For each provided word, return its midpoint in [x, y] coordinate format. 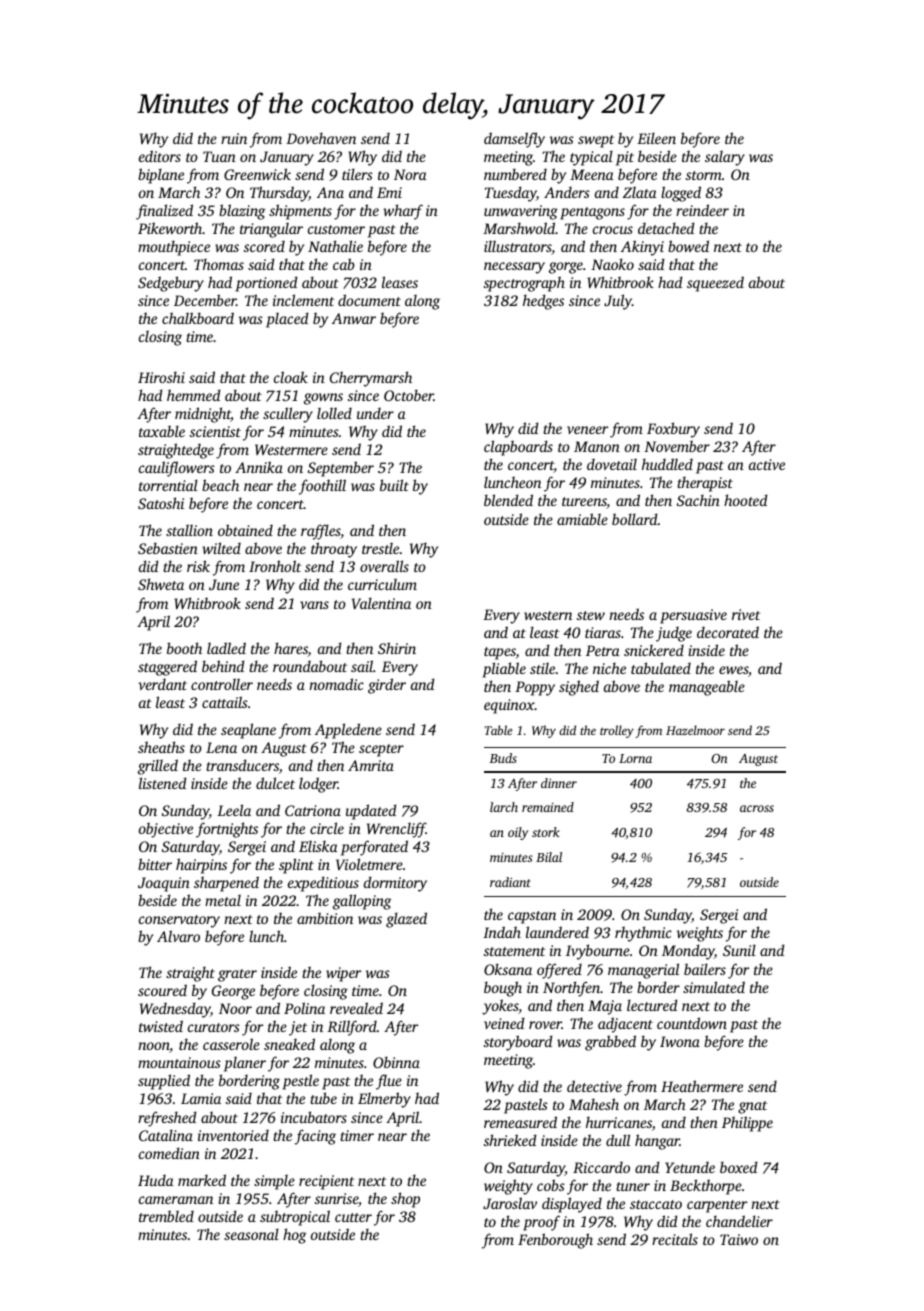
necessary [514, 268]
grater [237, 975]
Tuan [219, 156]
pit [625, 158]
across [757, 808]
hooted [746, 500]
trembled [166, 1216]
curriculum [382, 584]
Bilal [549, 857]
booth [184, 648]
